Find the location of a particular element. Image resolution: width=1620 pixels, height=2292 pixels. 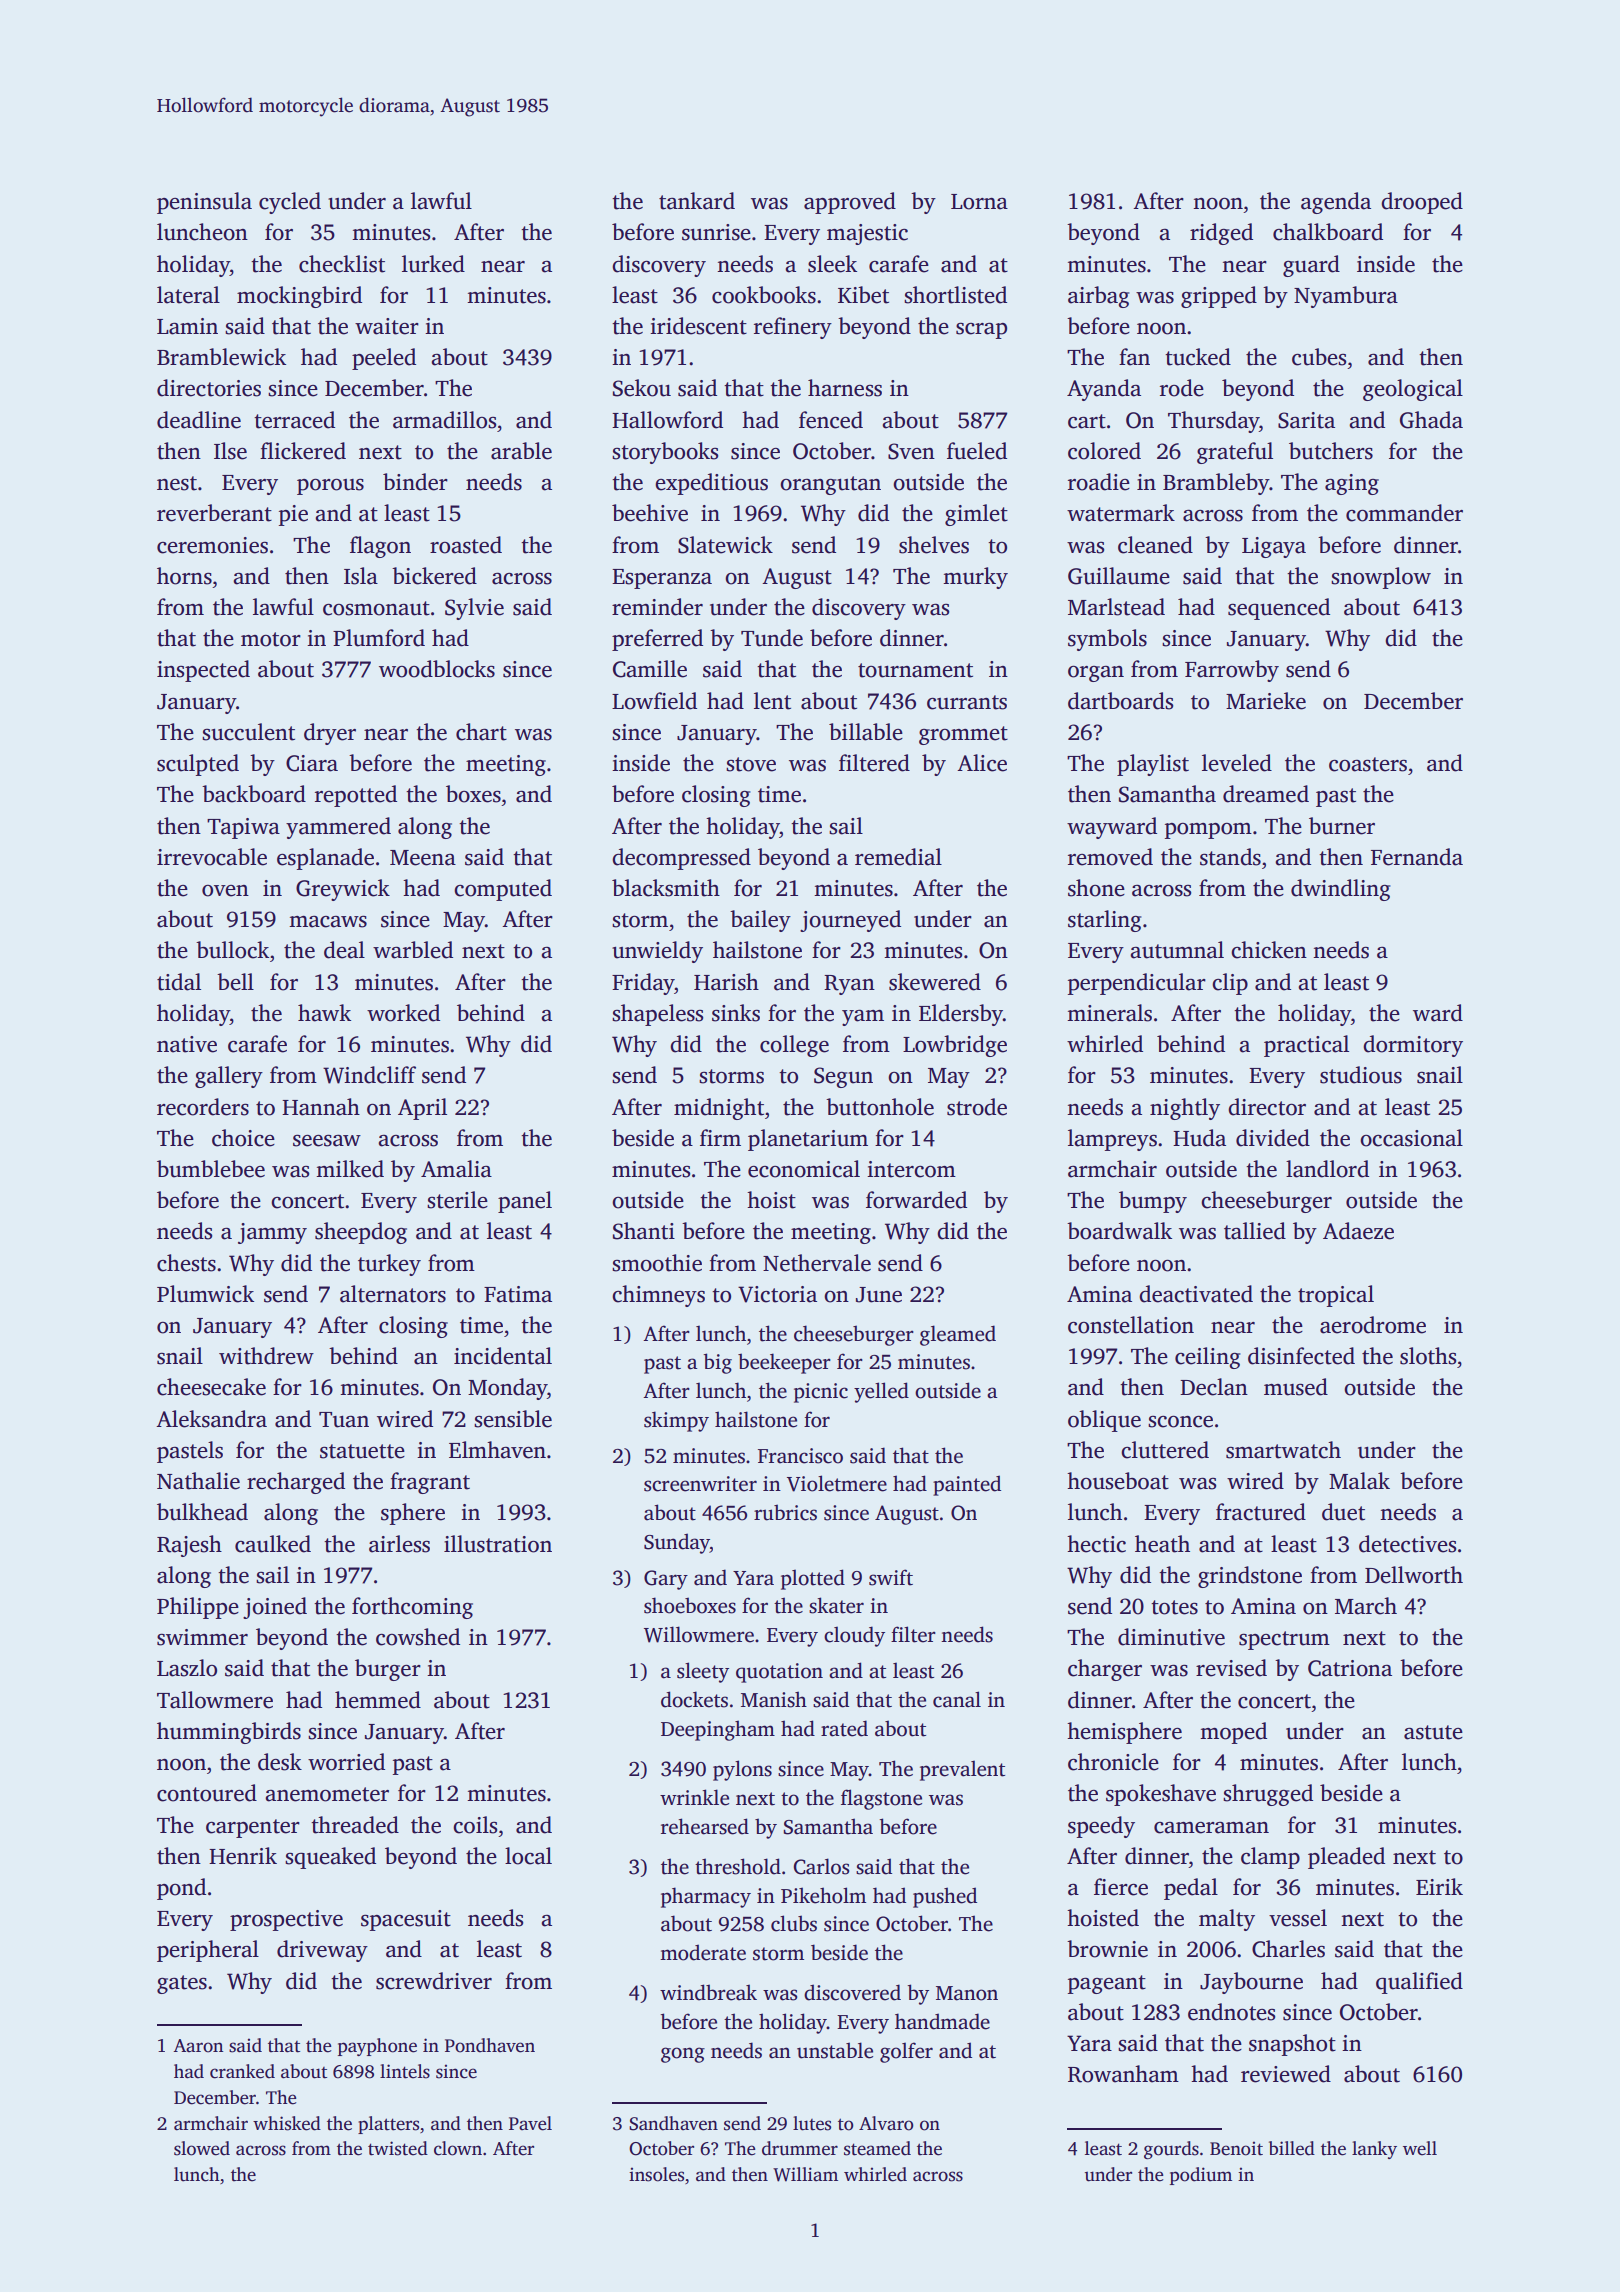

irrevocable is located at coordinates (212, 857).
